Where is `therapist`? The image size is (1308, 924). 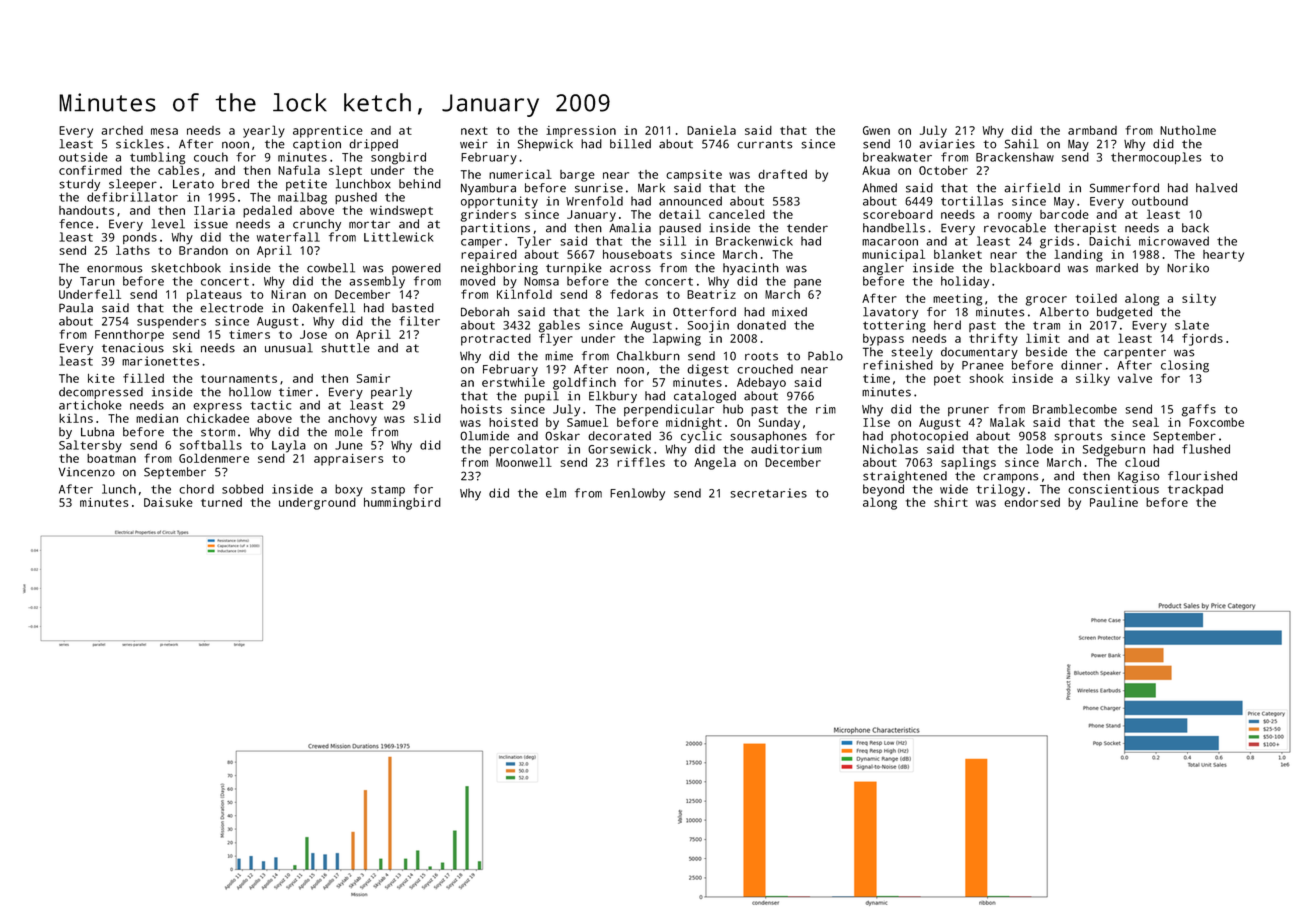
therapist is located at coordinates (1085, 229).
